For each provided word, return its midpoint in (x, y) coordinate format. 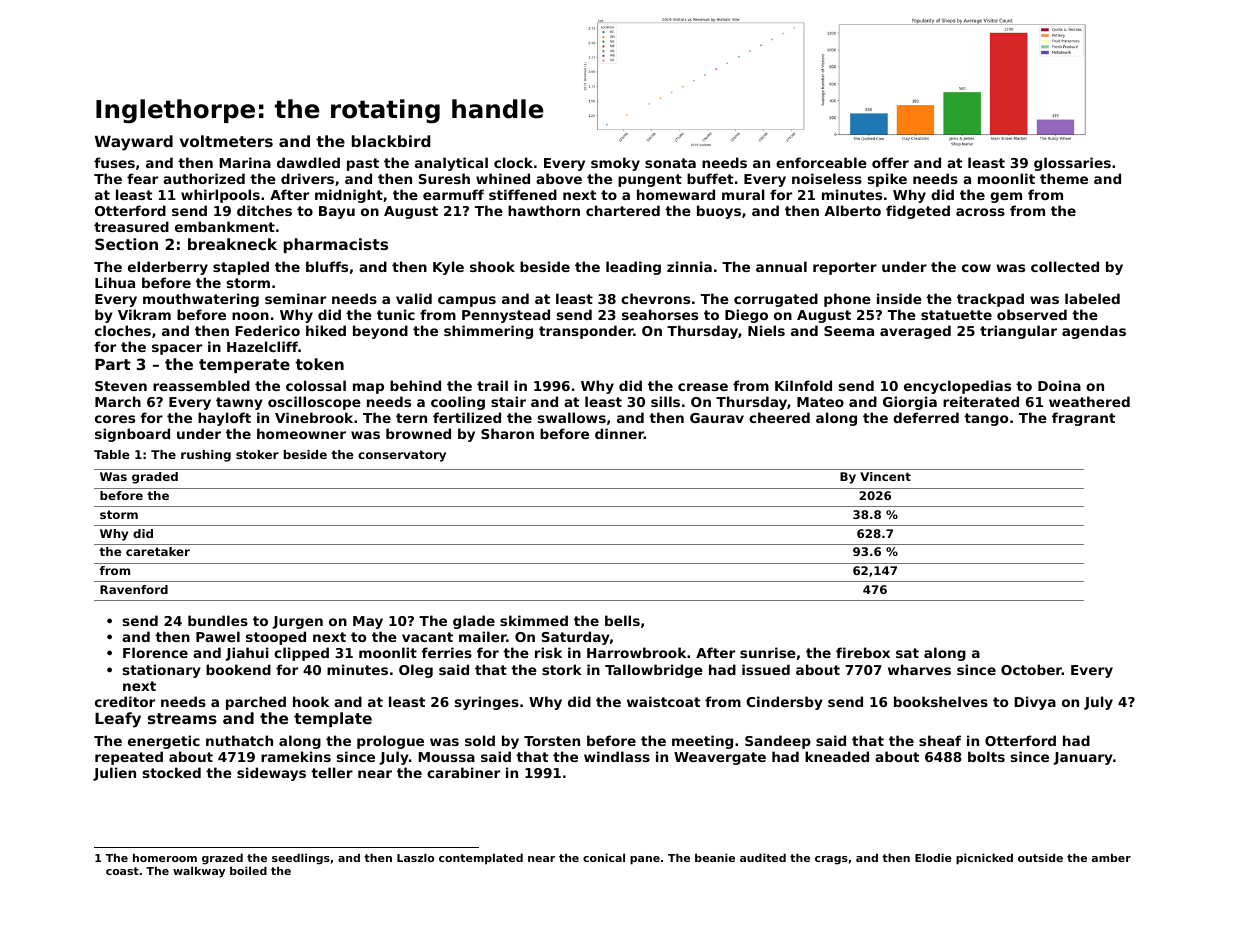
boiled (248, 870)
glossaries (1072, 164)
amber (1111, 857)
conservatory (402, 456)
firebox (863, 652)
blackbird (391, 141)
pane (645, 860)
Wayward (134, 143)
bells (622, 620)
